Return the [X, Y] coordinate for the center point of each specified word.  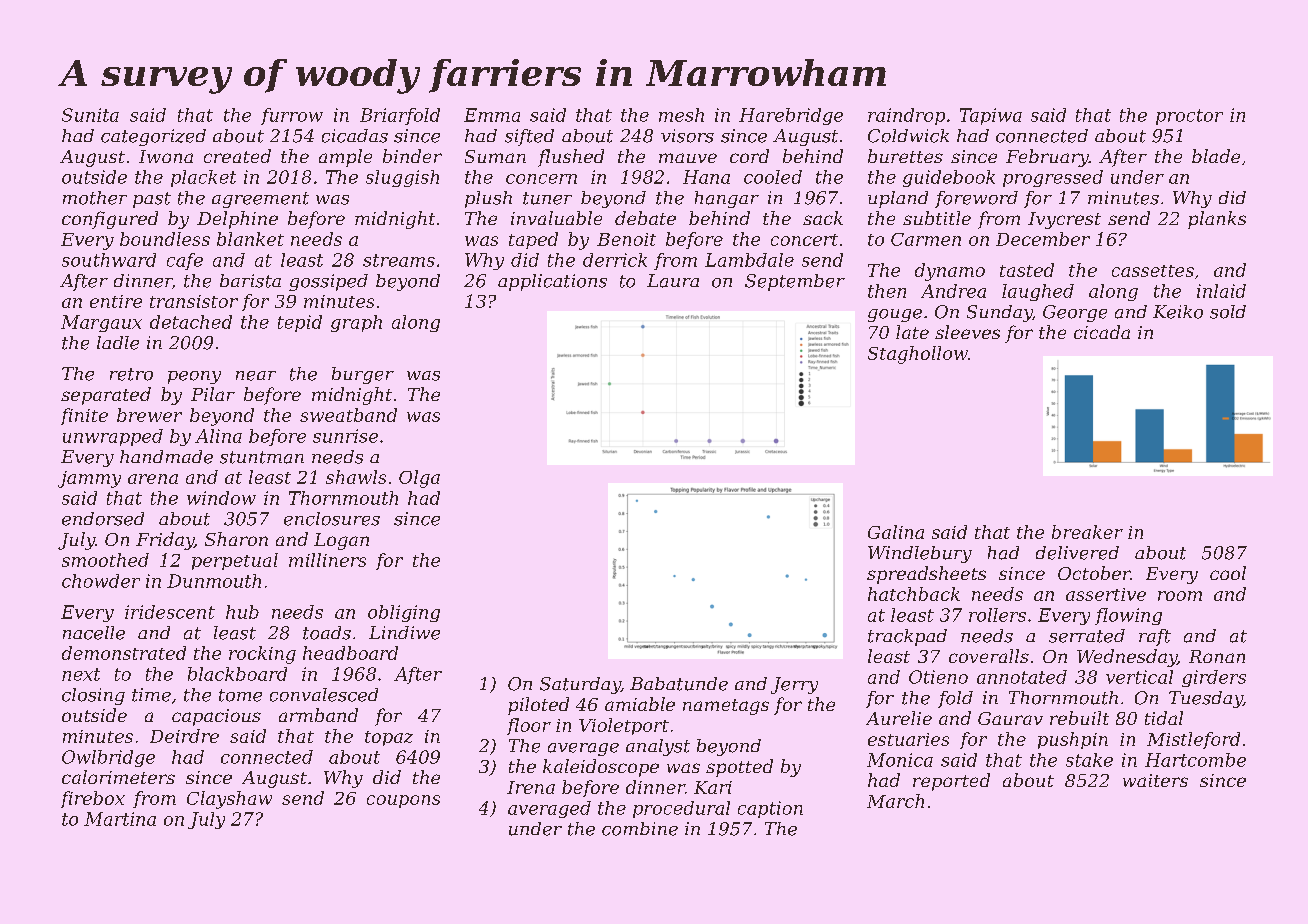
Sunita [90, 115]
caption [770, 809]
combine [640, 829]
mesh [681, 115]
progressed [1053, 178]
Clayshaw [229, 800]
